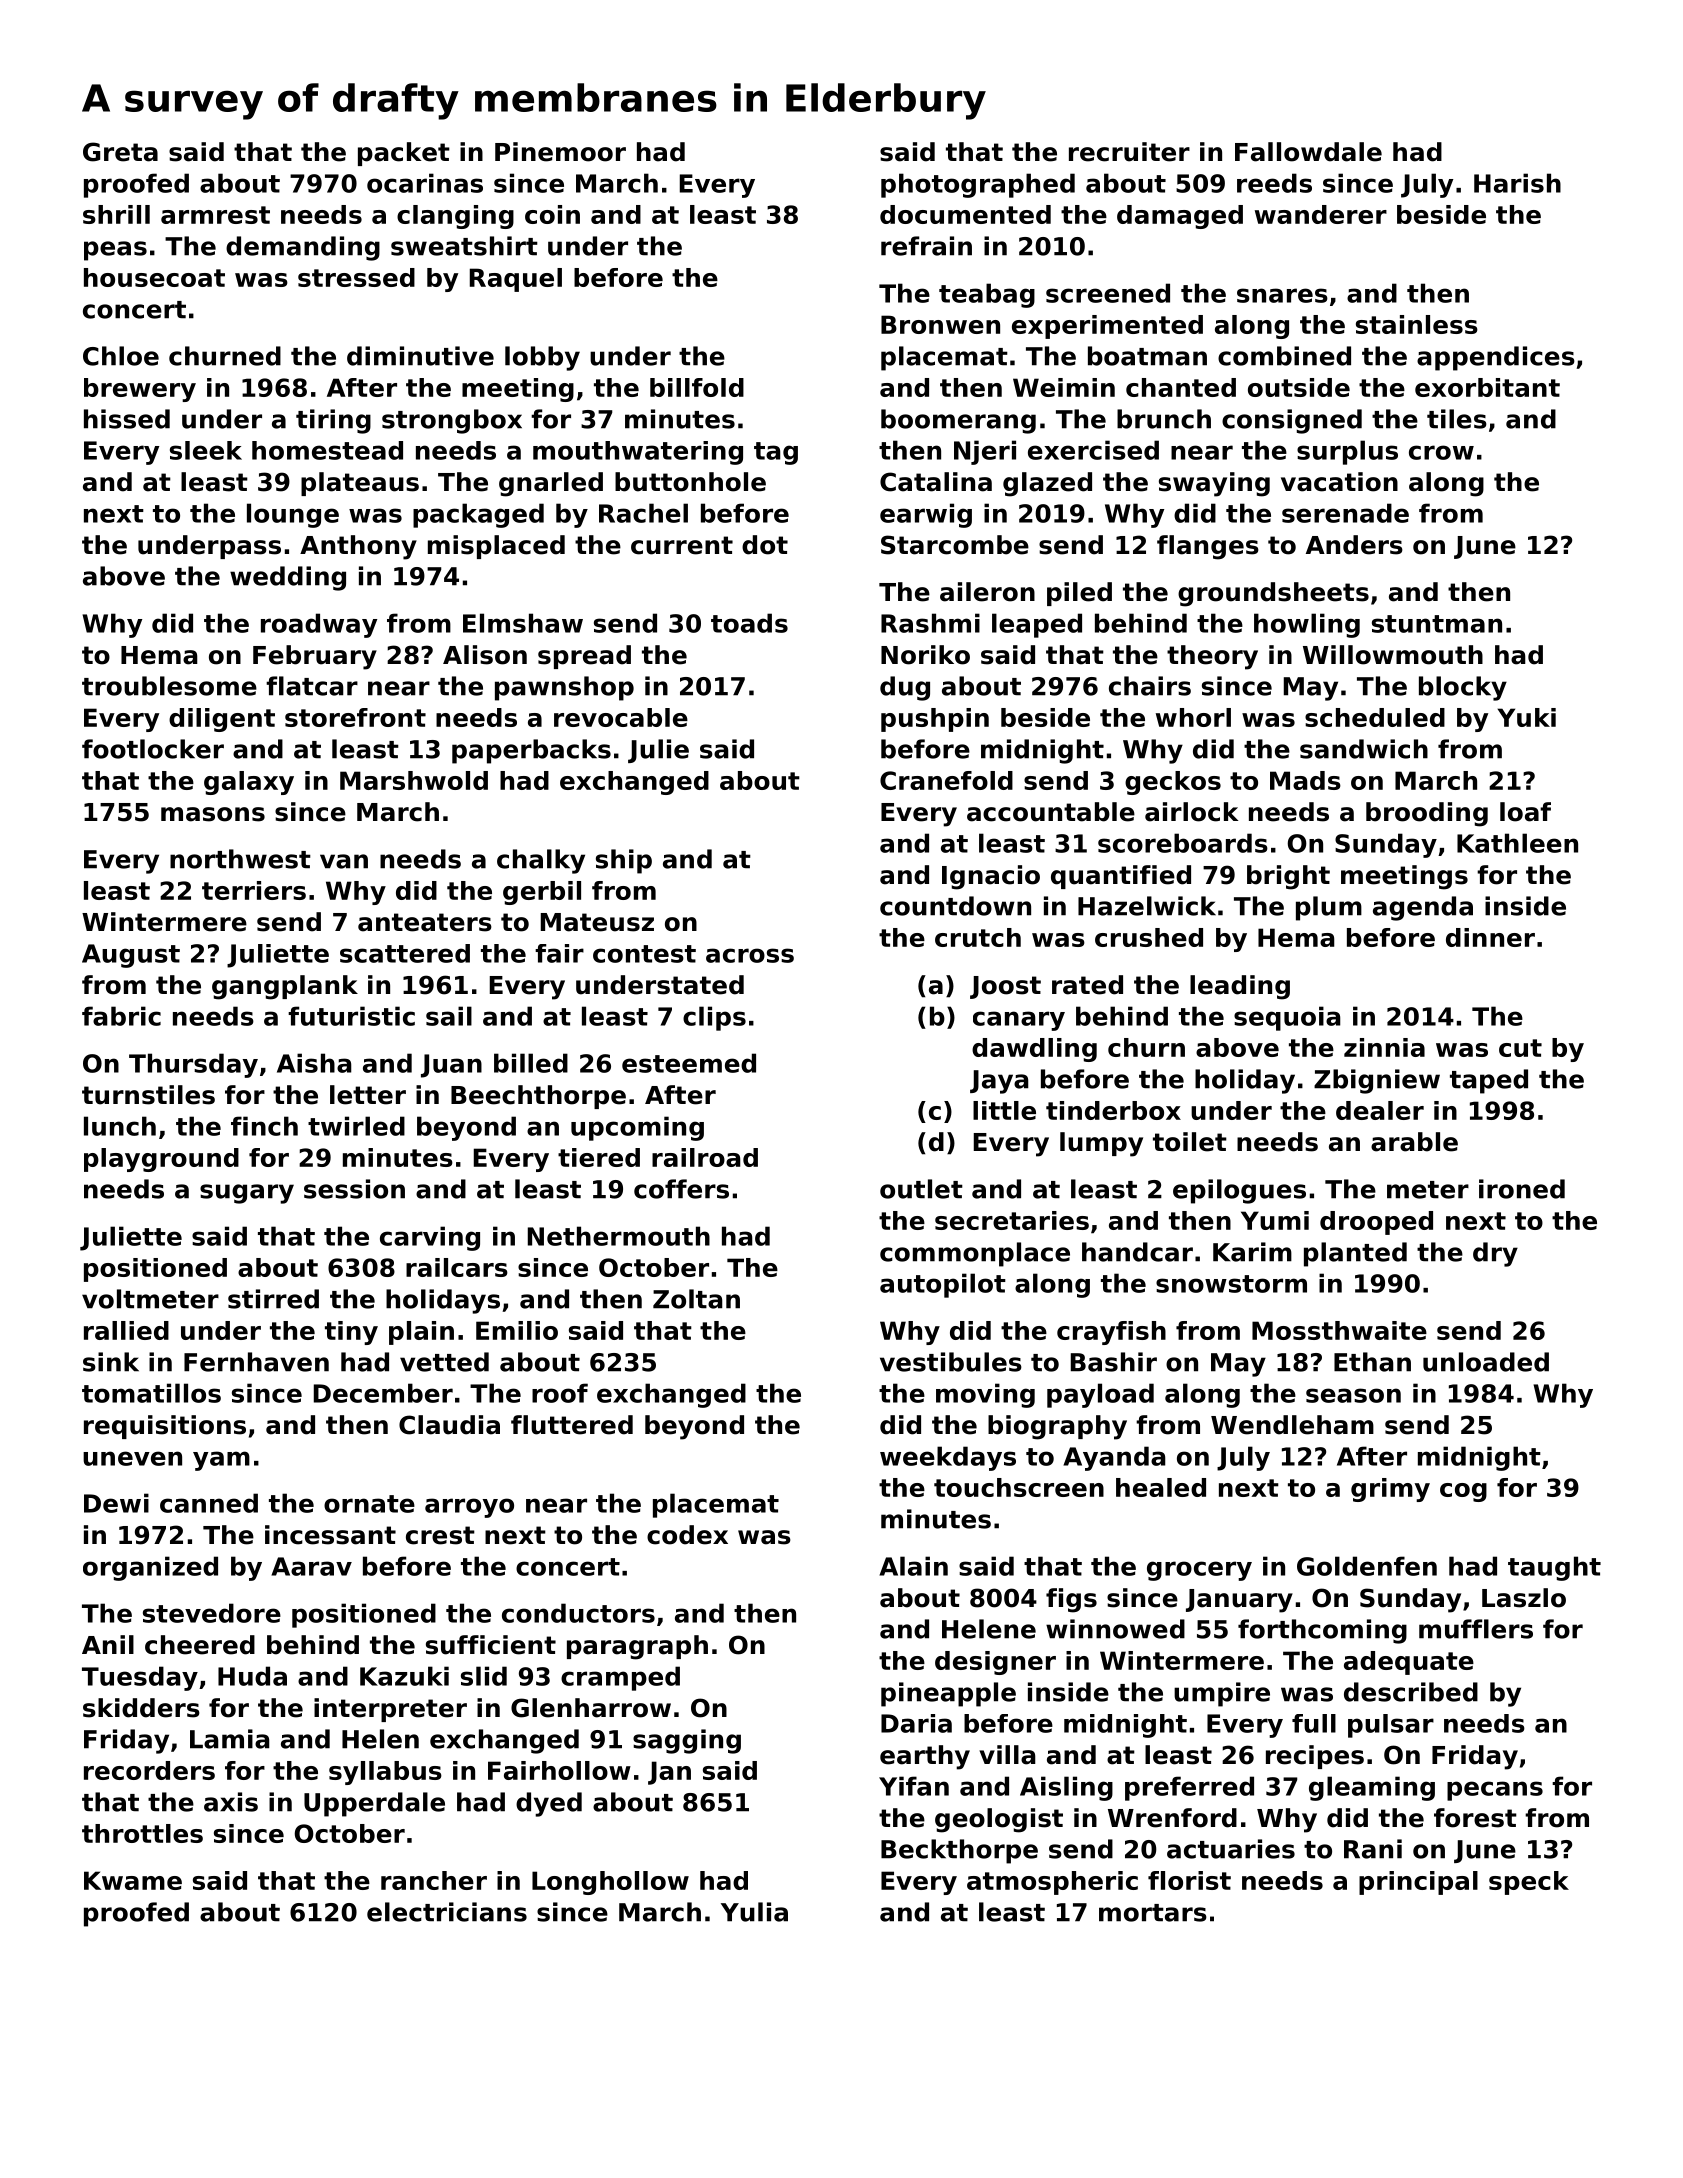  I want to click on weekdays, so click(948, 1458).
